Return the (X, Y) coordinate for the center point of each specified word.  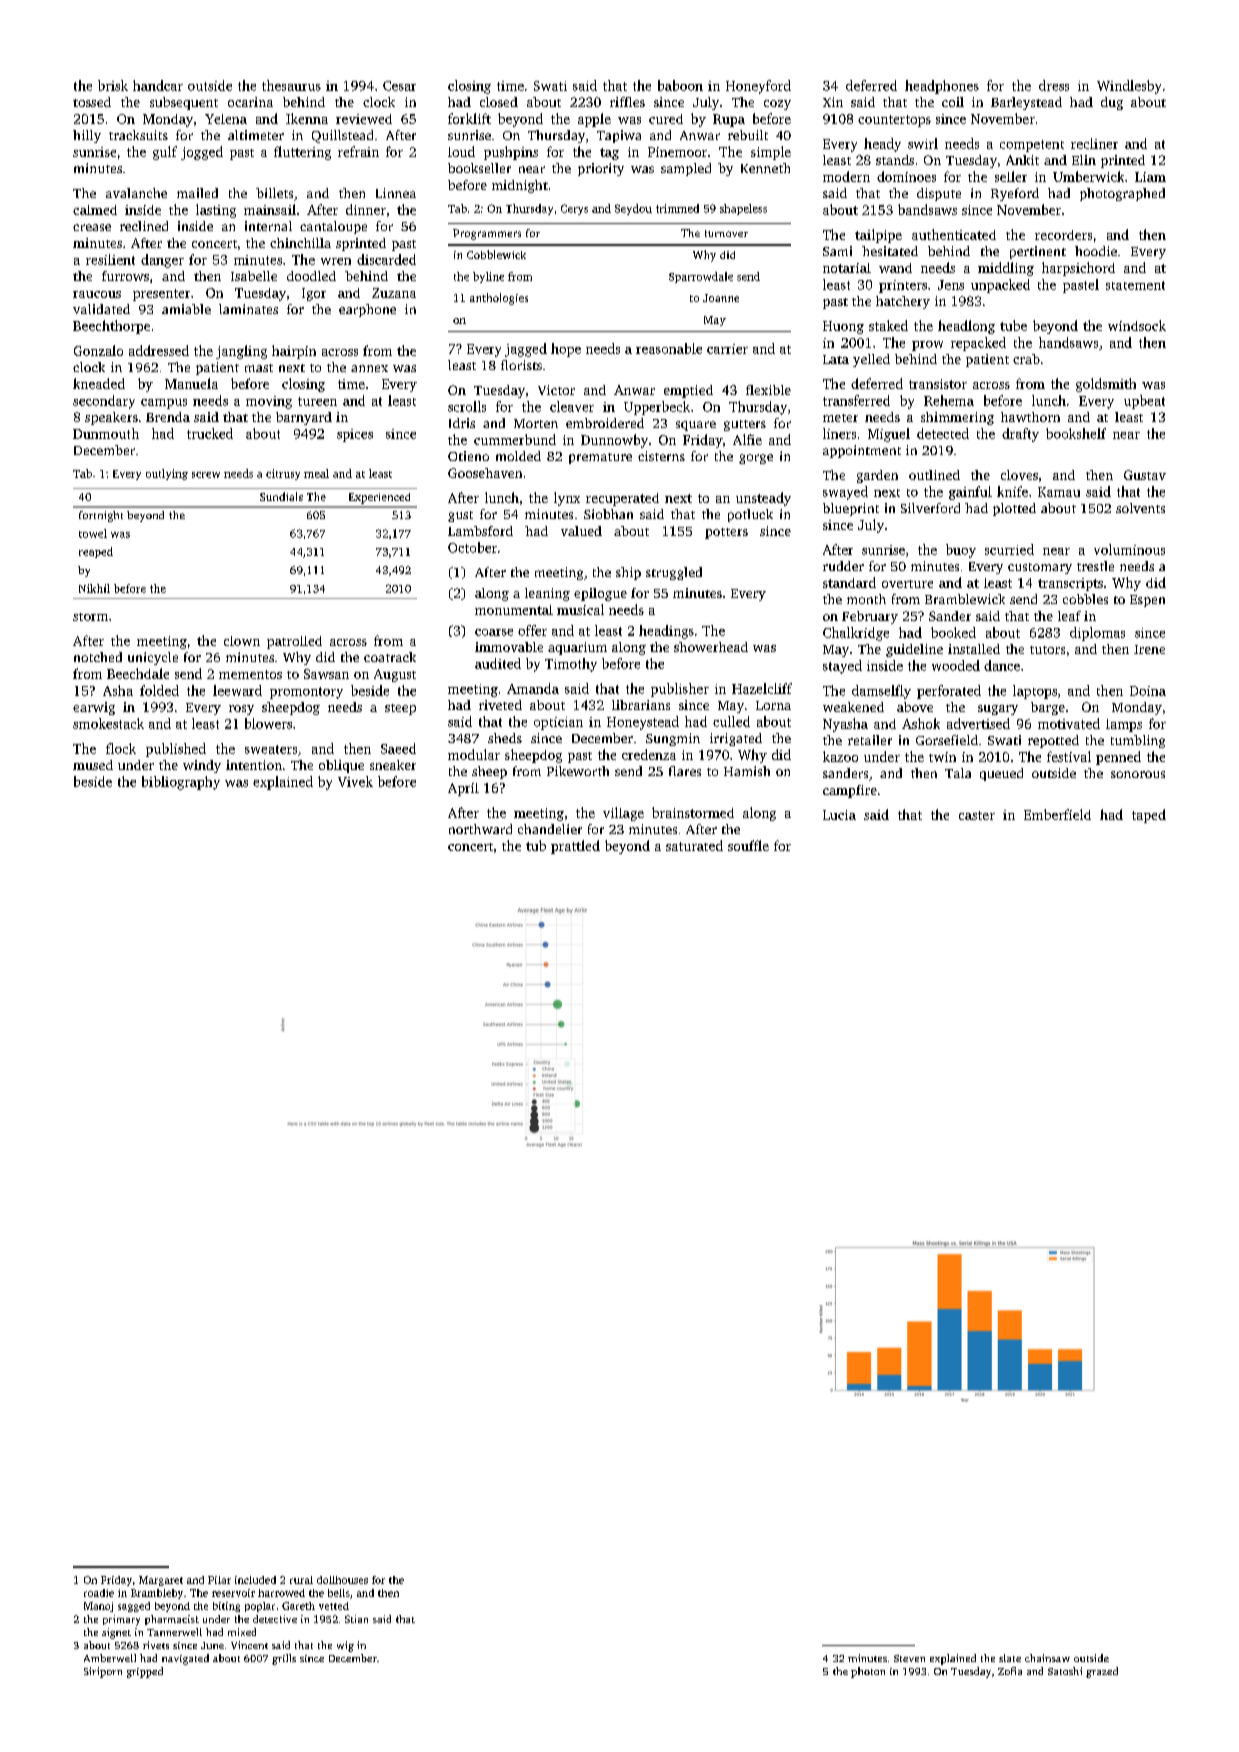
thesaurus (291, 85)
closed (499, 102)
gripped (145, 1672)
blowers (268, 723)
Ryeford (1015, 194)
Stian (356, 1619)
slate (1010, 1658)
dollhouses (342, 1580)
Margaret (161, 1581)
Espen (1147, 601)
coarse (494, 632)
